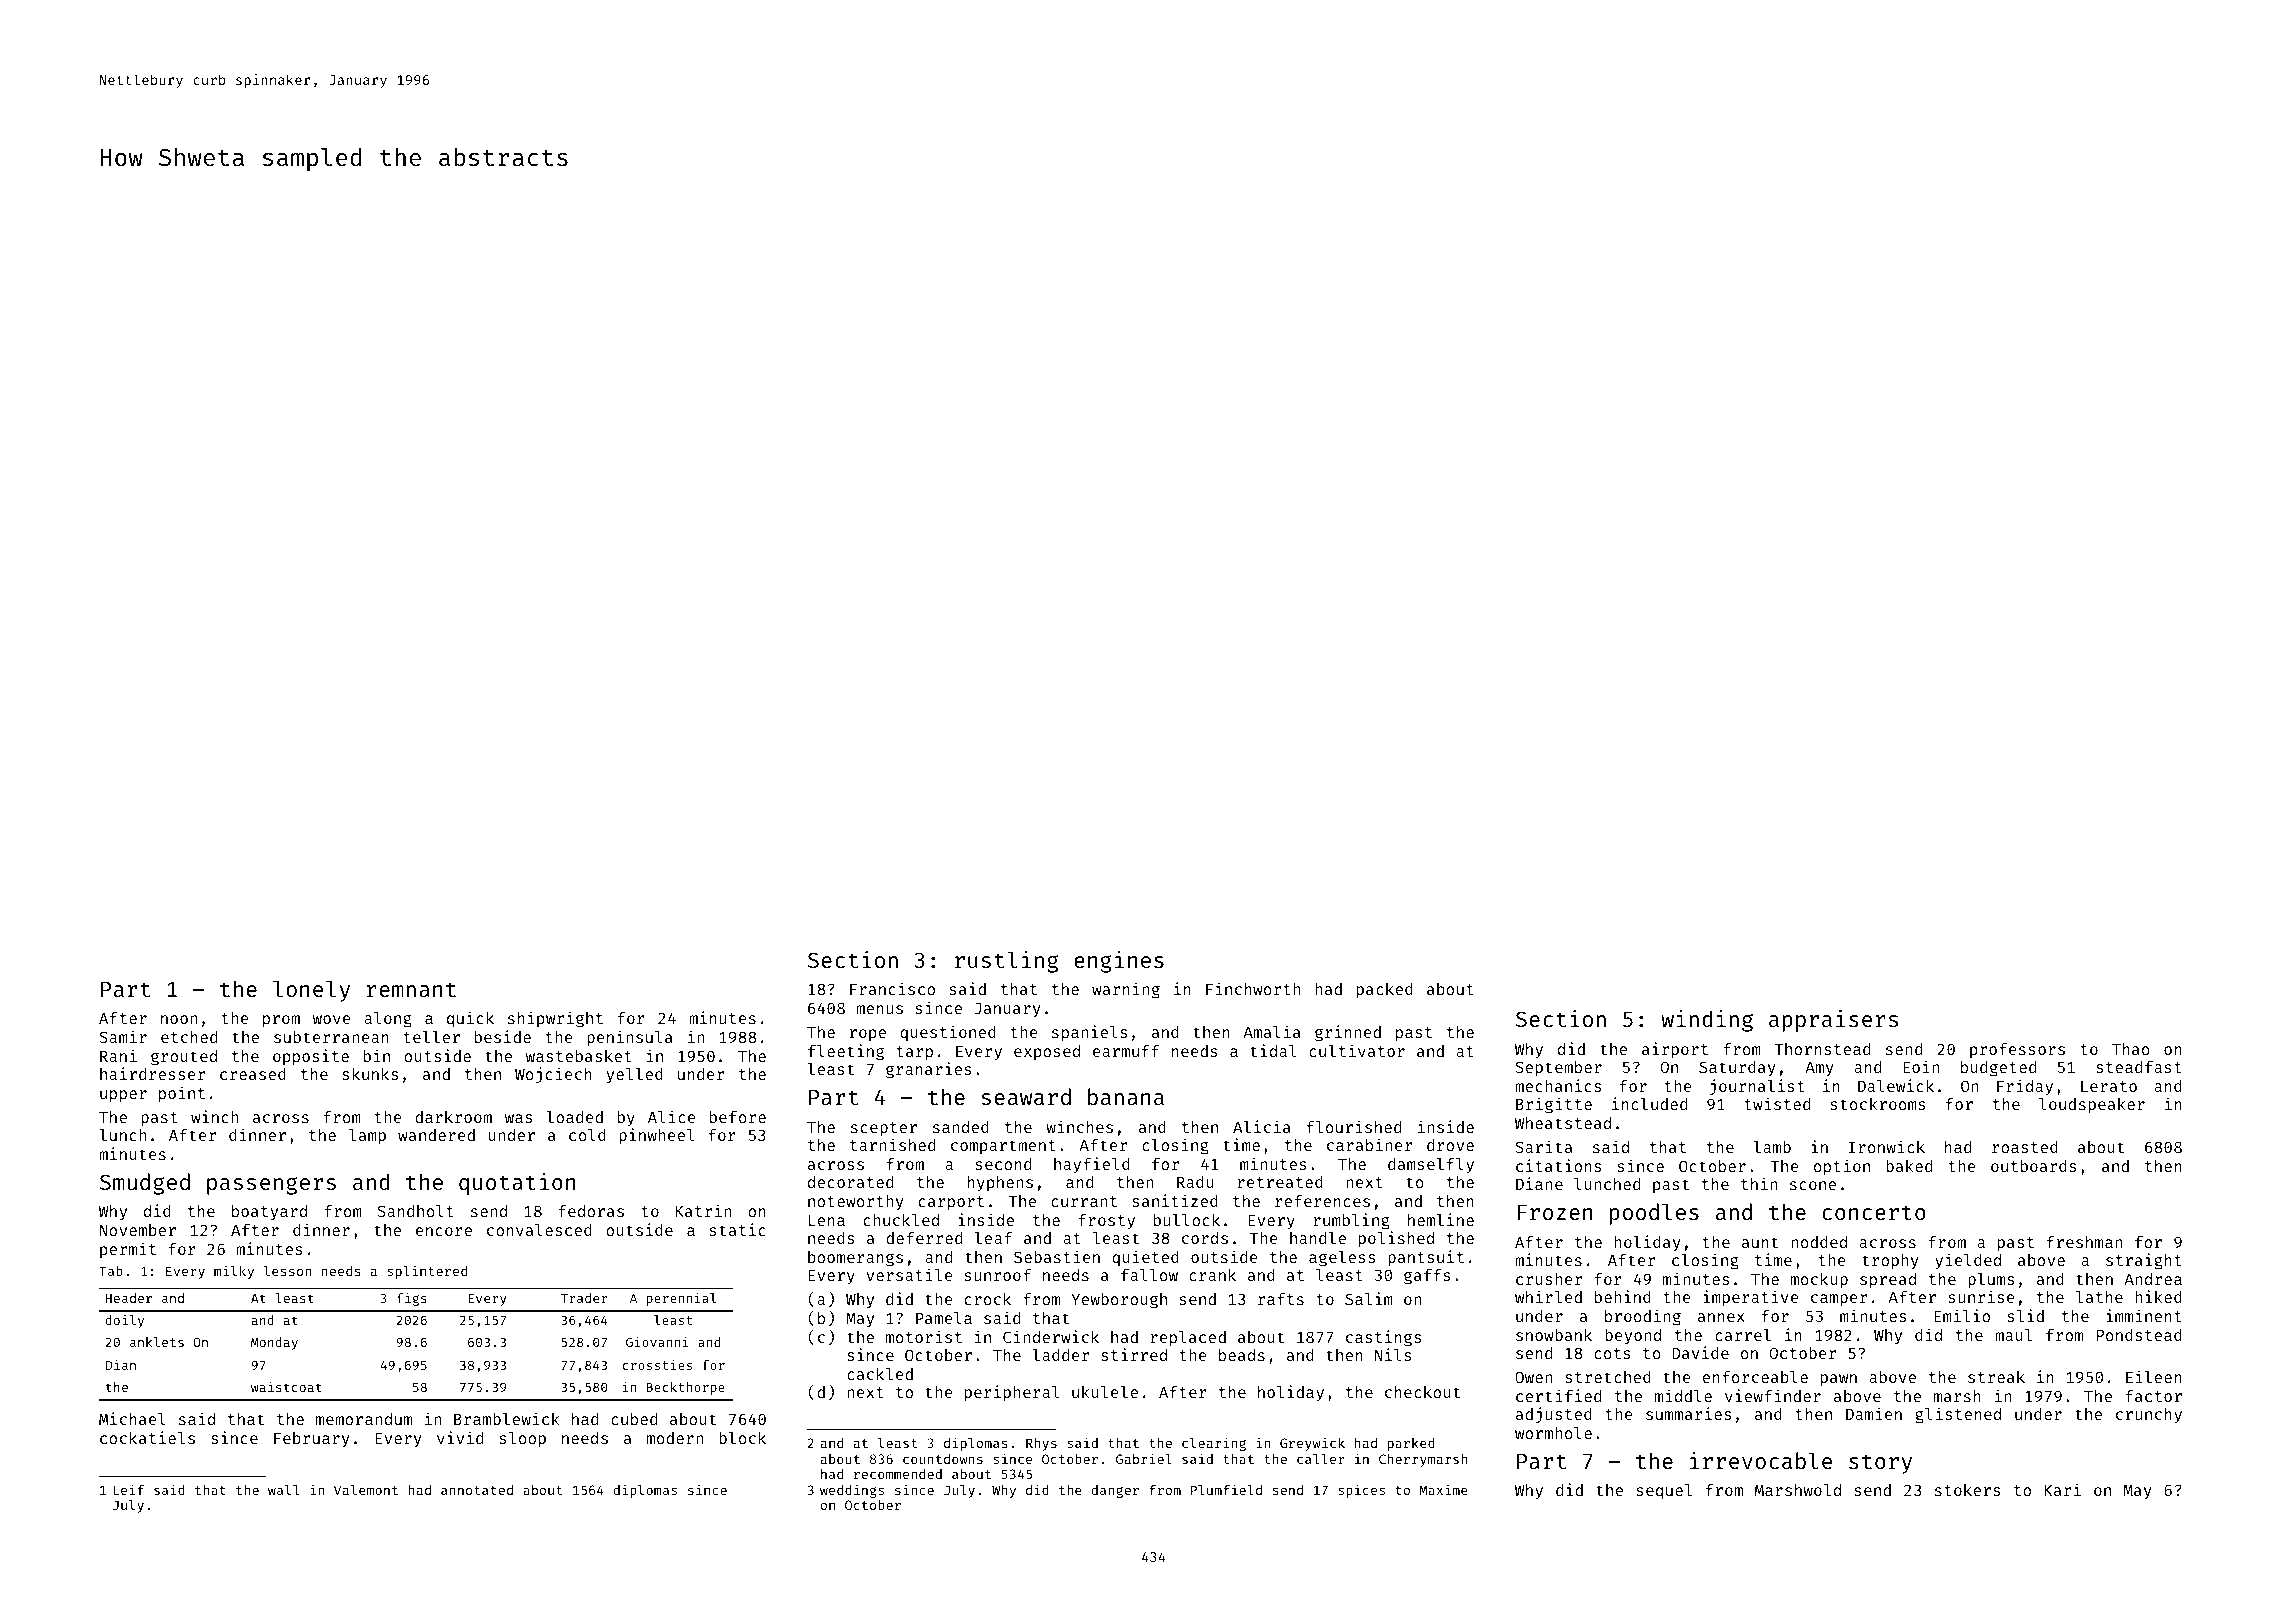 This screenshot has height=1614, width=2282. Describe the element at coordinates (1003, 1164) in the screenshot. I see `second` at that location.
